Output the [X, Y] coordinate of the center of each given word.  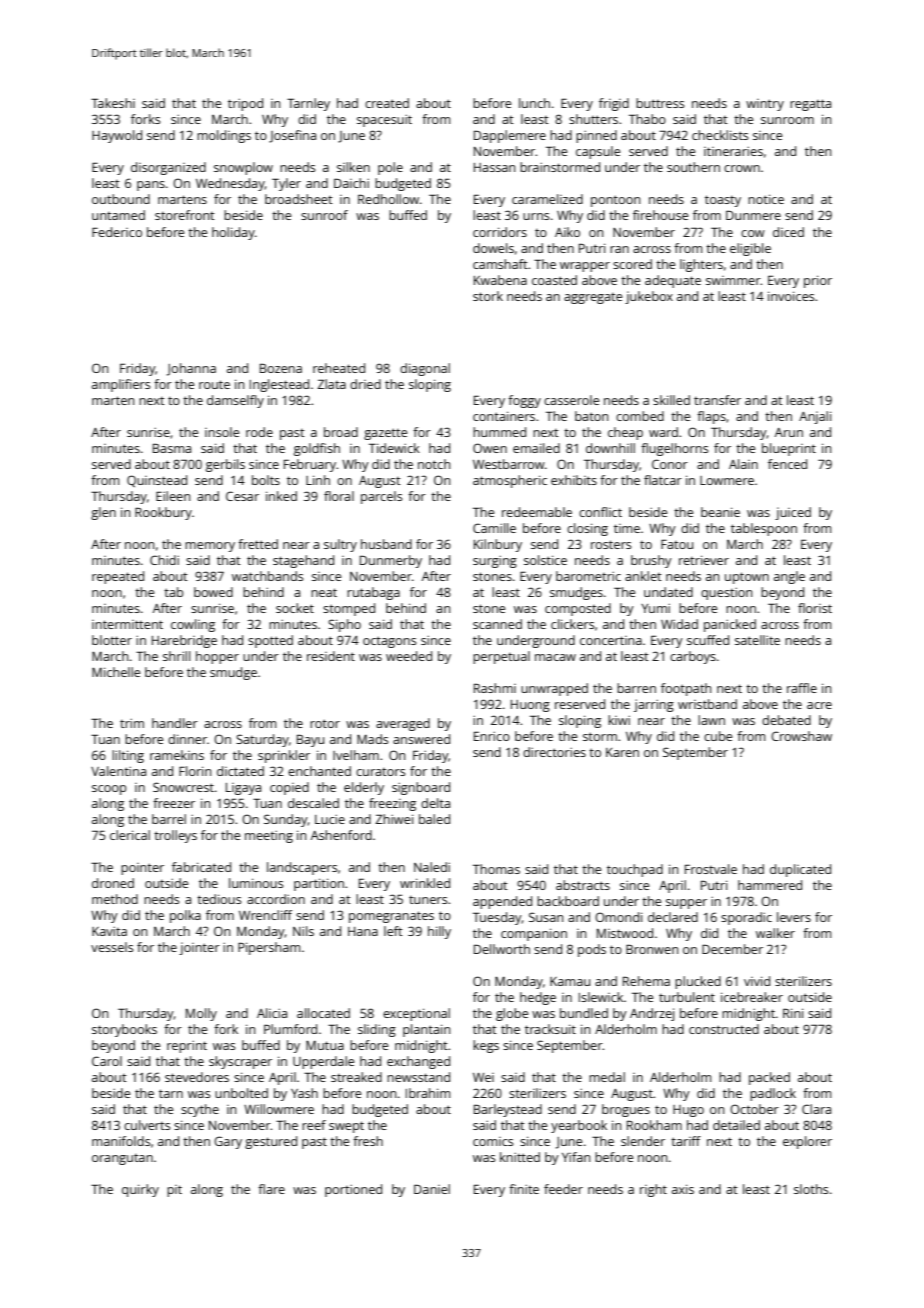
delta [435, 803]
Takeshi [113, 103]
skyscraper [240, 1062]
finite [524, 1189]
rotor [325, 723]
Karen [622, 752]
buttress [660, 103]
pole [390, 168]
